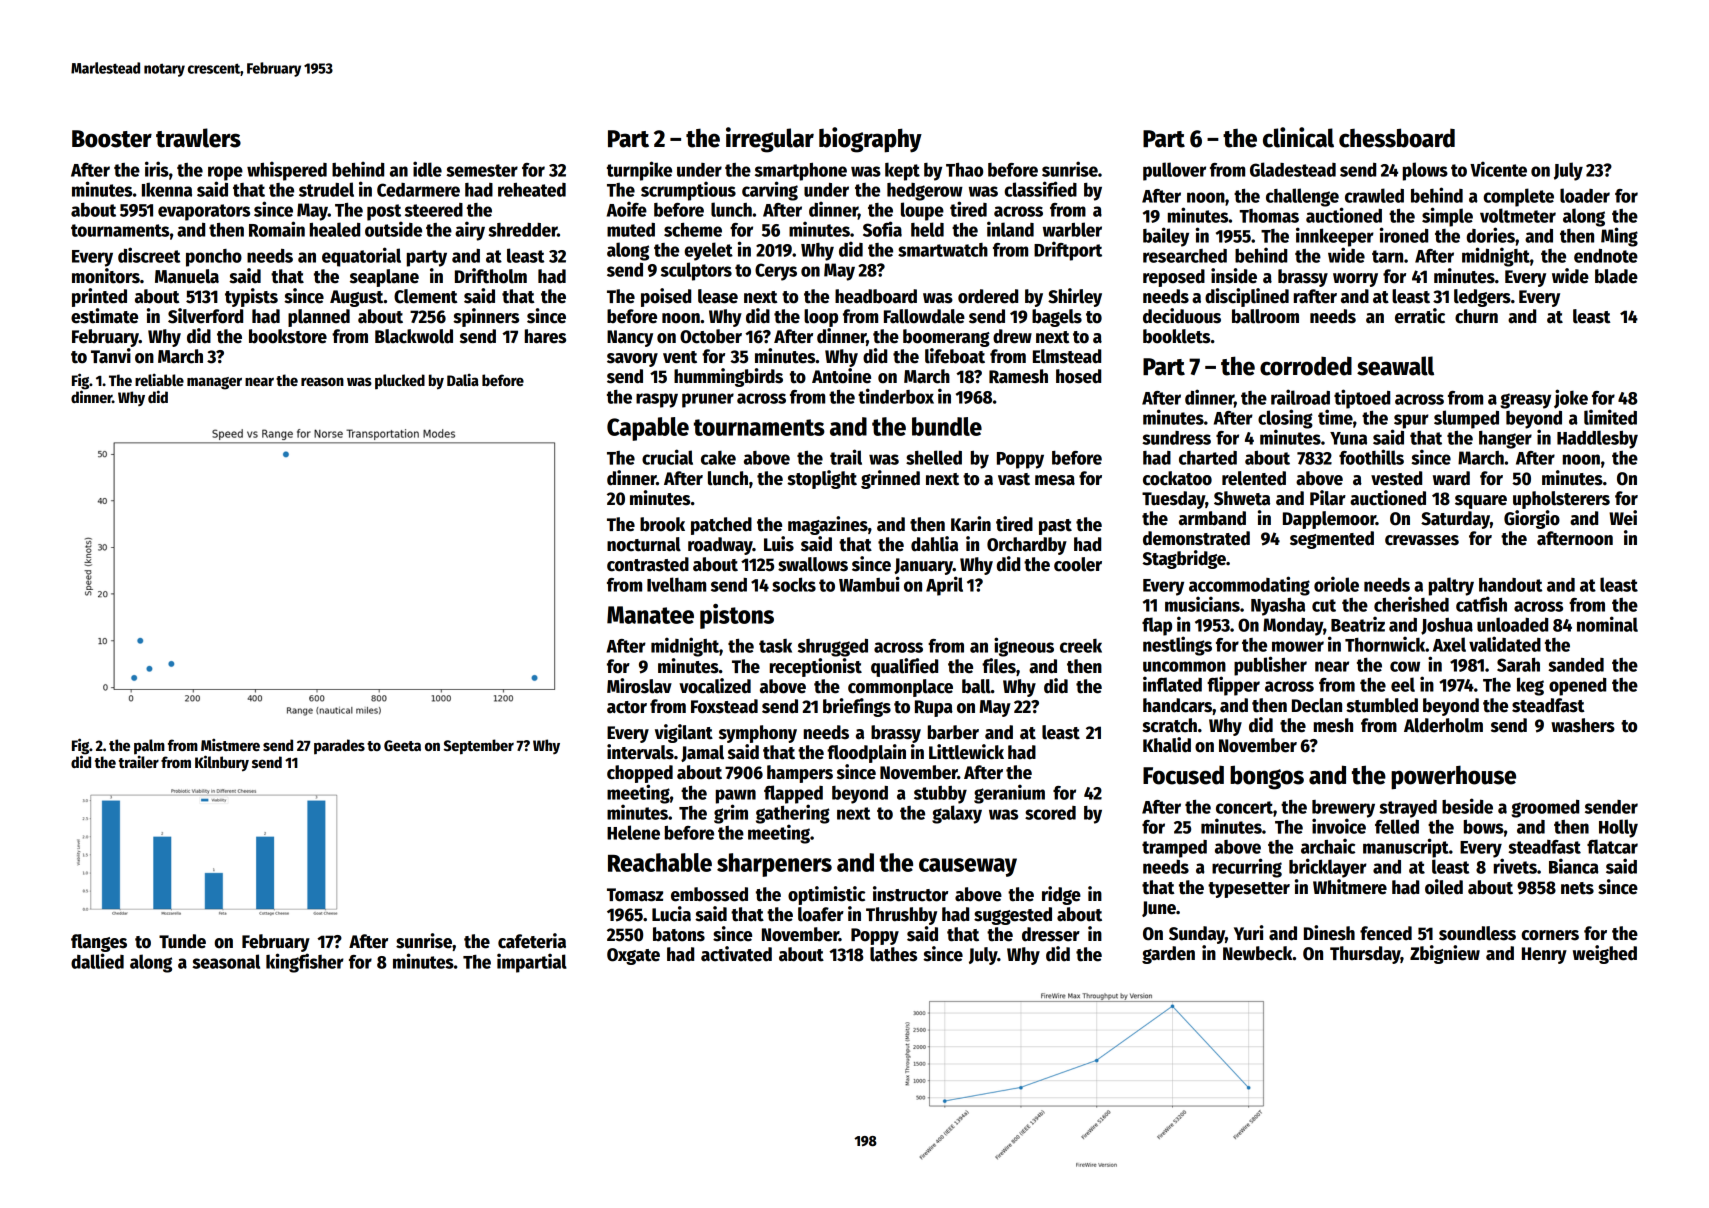  Describe the element at coordinates (1233, 686) in the page. I see `flipper` at that location.
